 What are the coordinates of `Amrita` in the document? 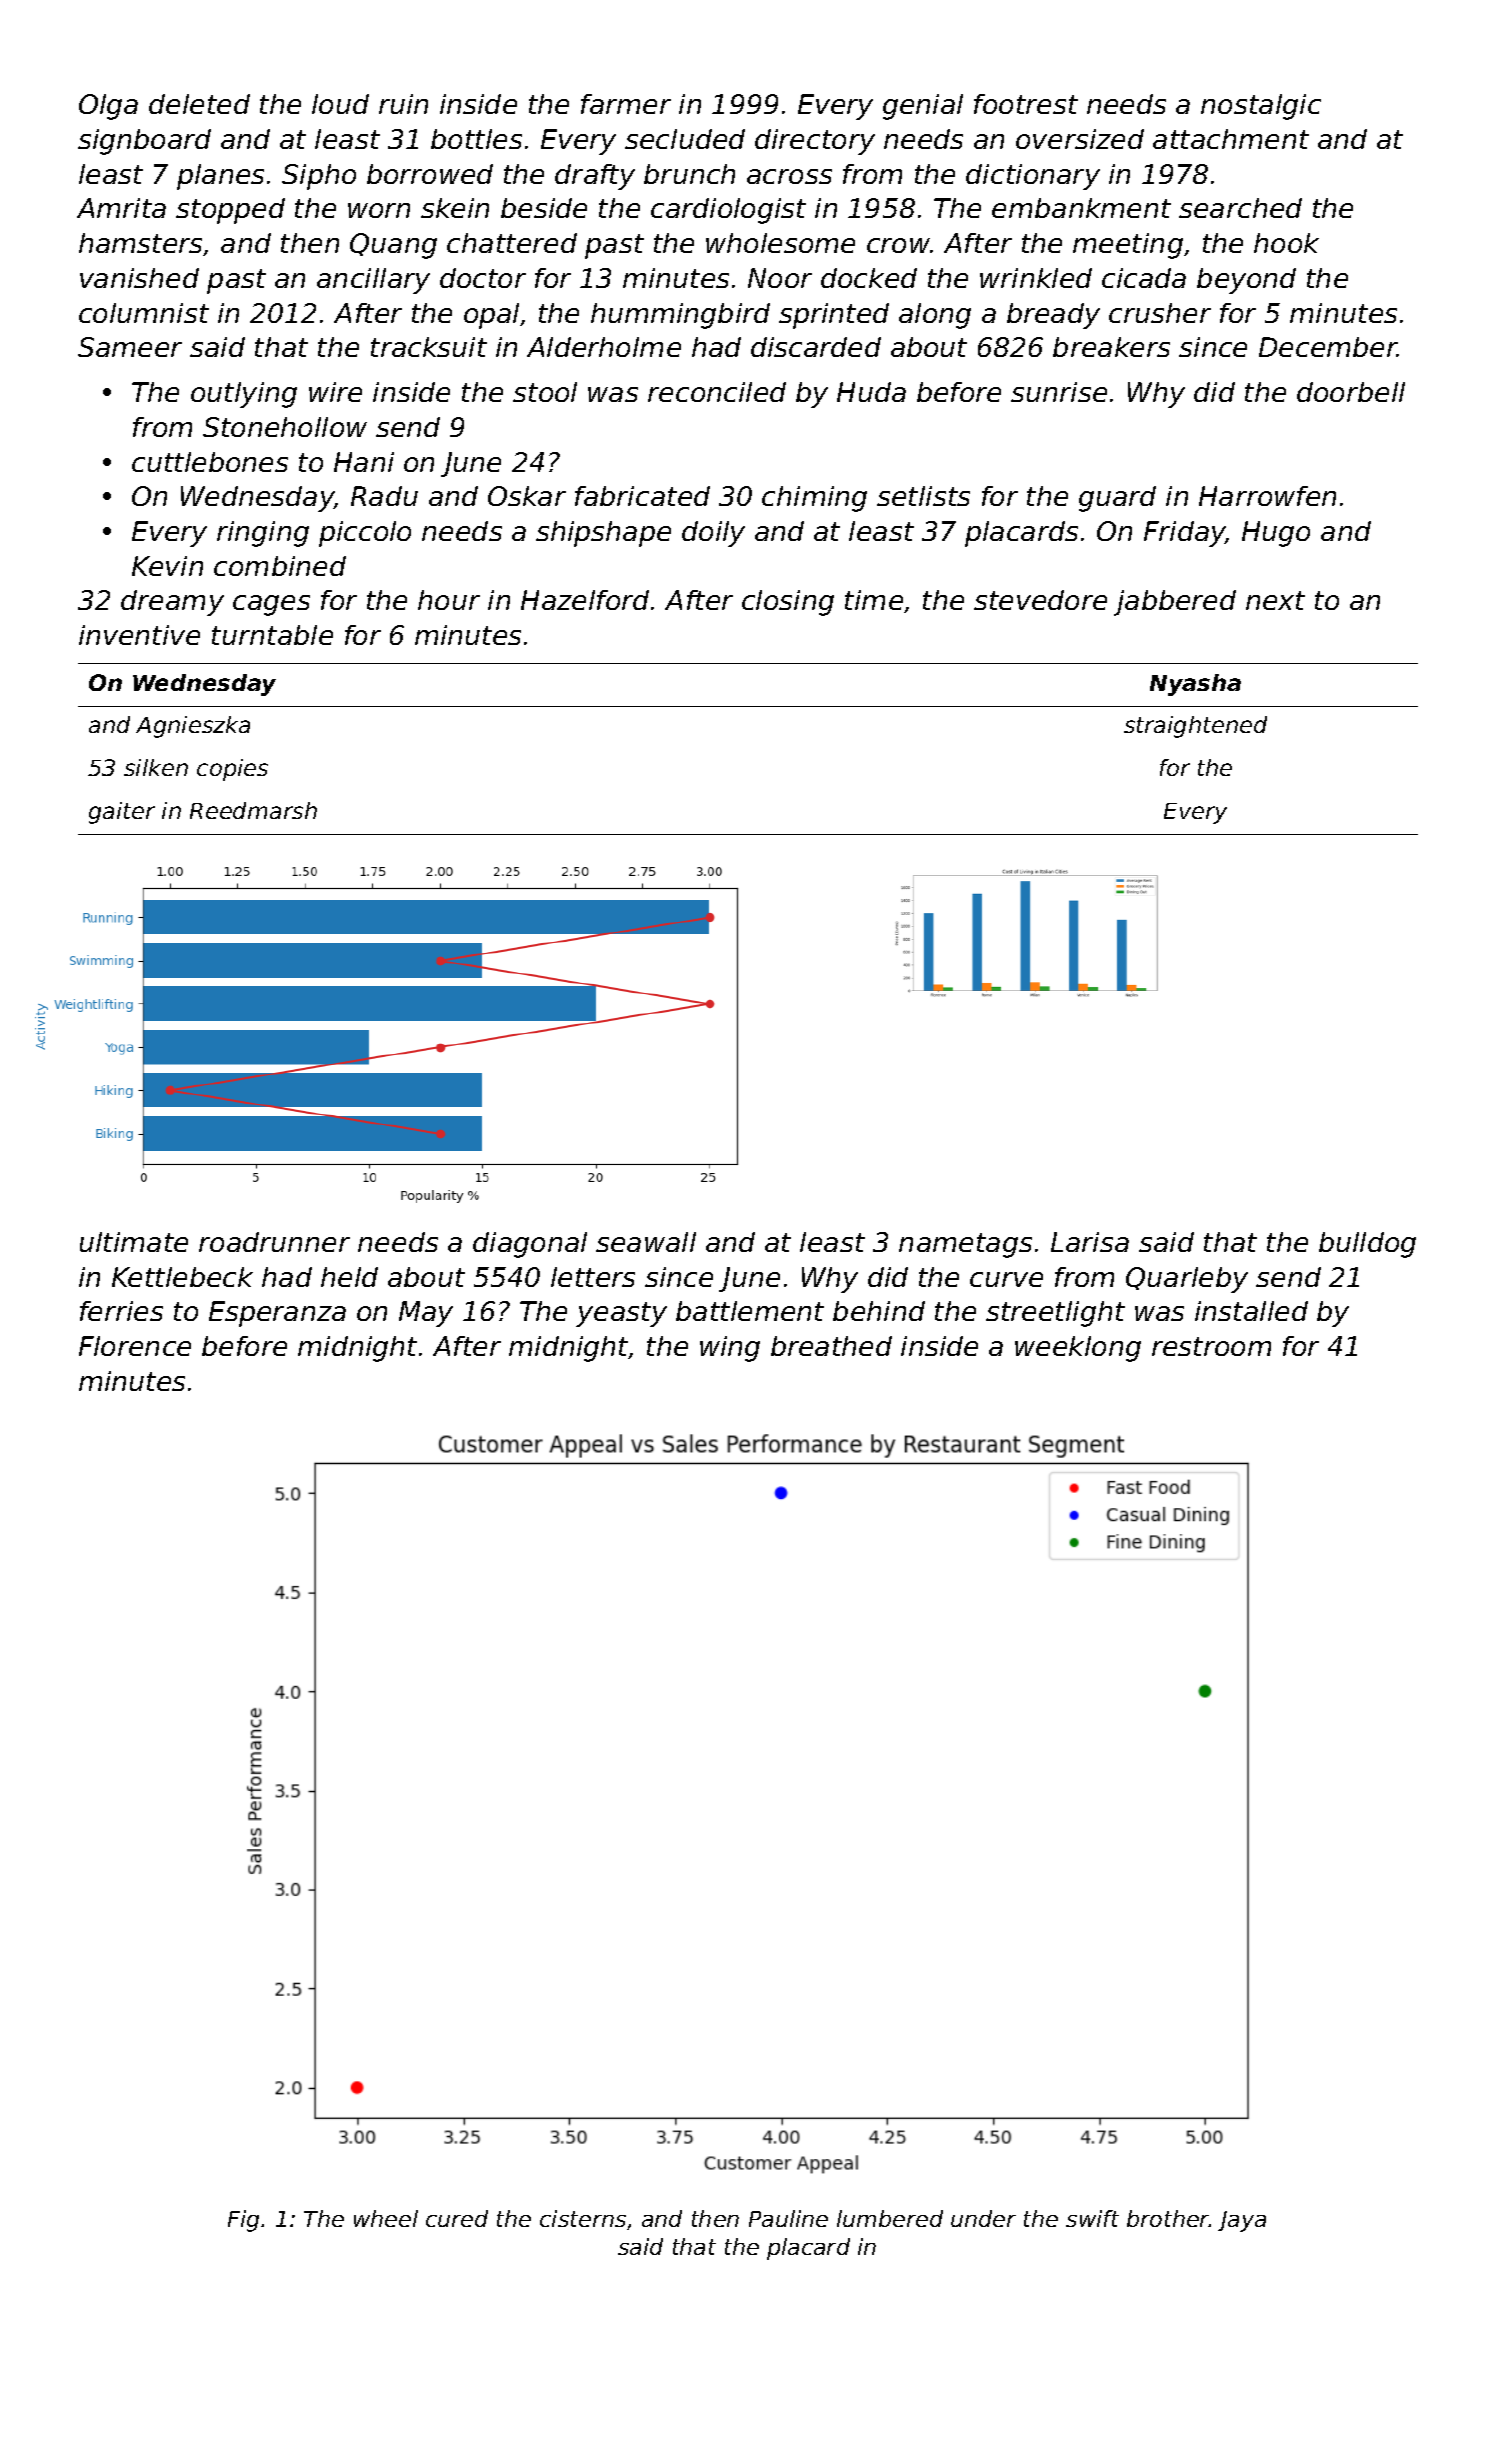 It's located at (121, 208).
